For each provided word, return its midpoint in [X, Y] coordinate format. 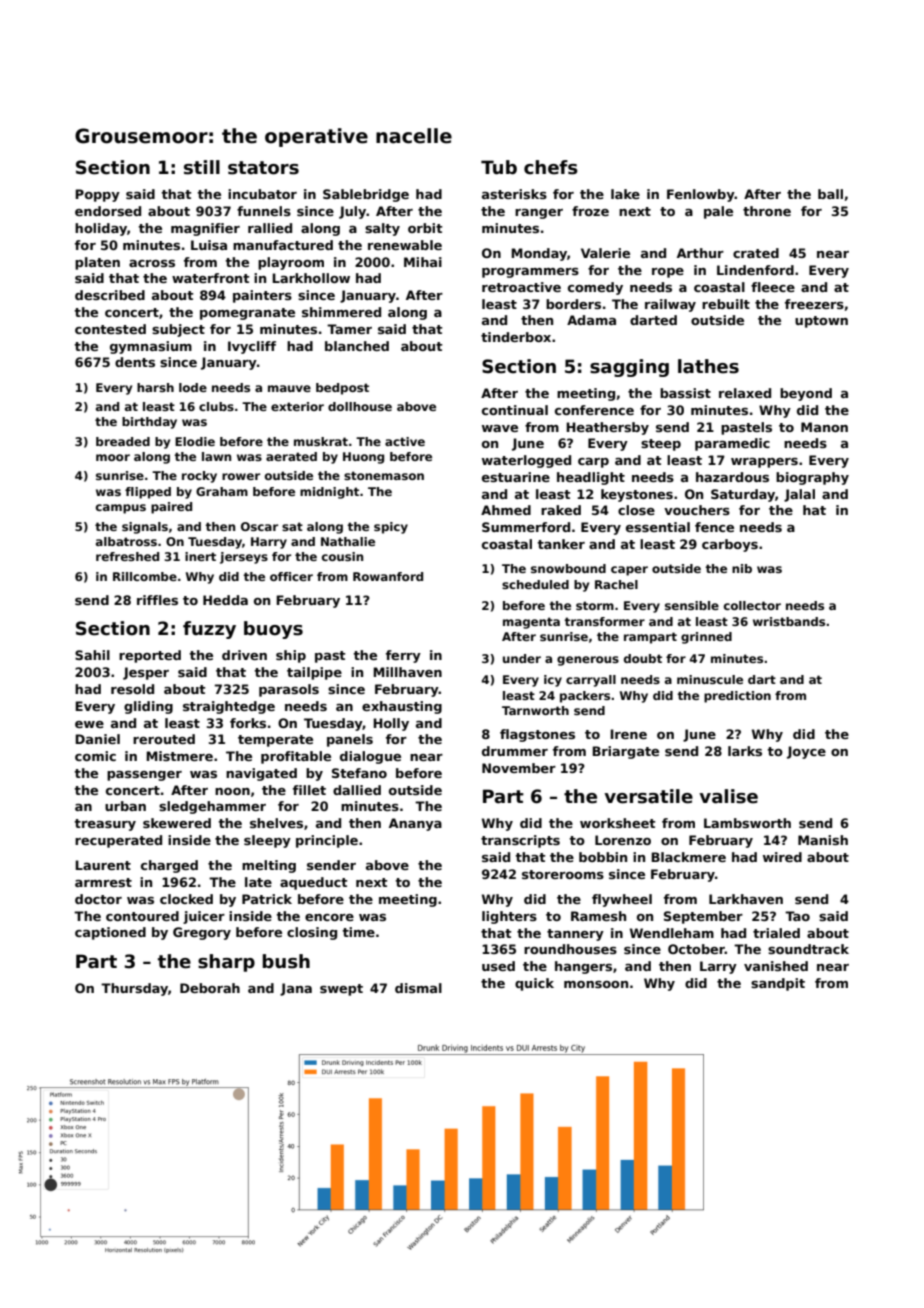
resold [132, 689]
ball [830, 194]
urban [125, 806]
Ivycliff [252, 347]
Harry [269, 543]
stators [263, 168]
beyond [806, 394]
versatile [648, 796]
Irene [628, 734]
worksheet [618, 823]
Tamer [349, 329]
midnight [329, 493]
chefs [551, 167]
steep [661, 445]
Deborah [210, 988]
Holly [391, 724]
